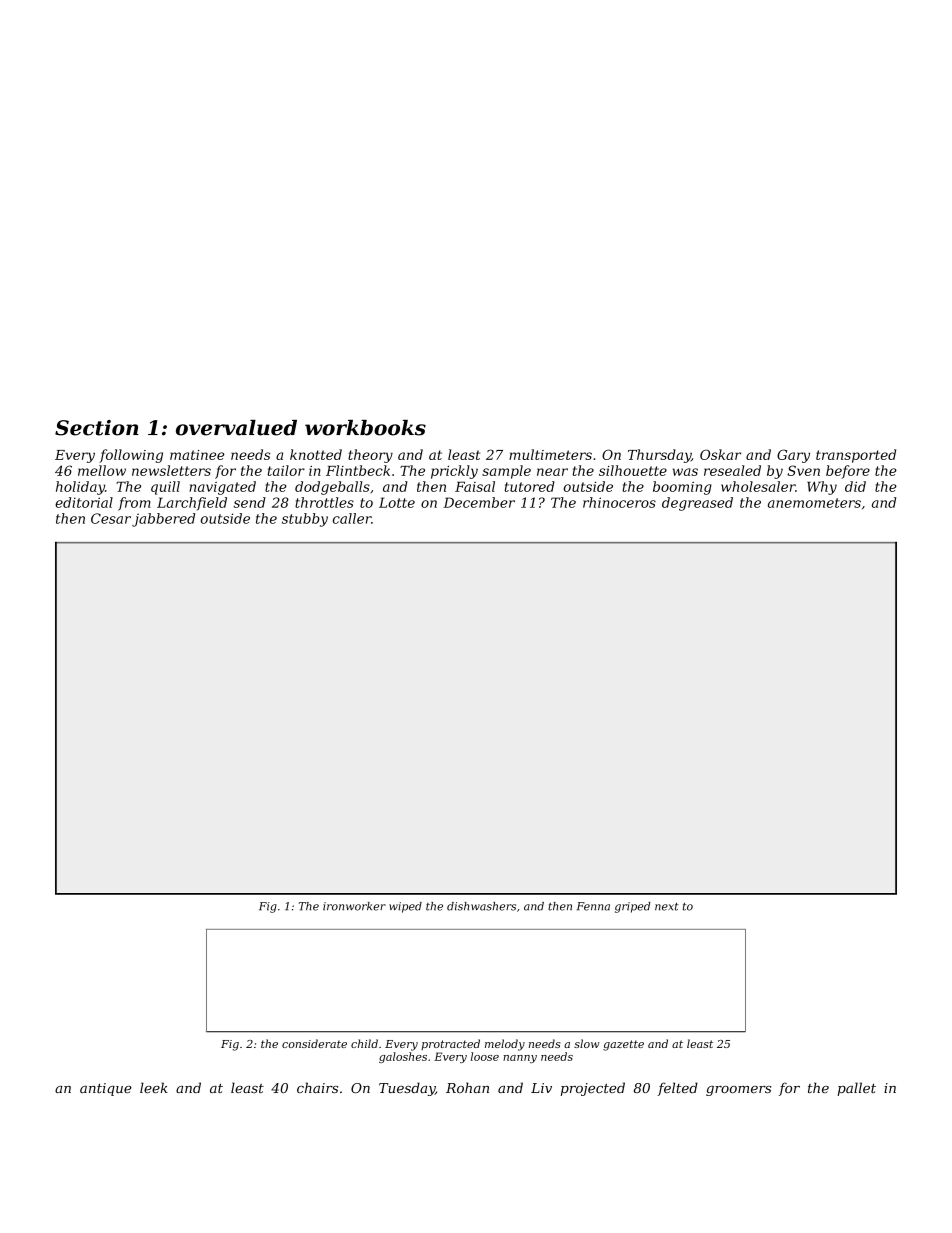  What do you see at coordinates (793, 456) in the document?
I see `Gary` at bounding box center [793, 456].
